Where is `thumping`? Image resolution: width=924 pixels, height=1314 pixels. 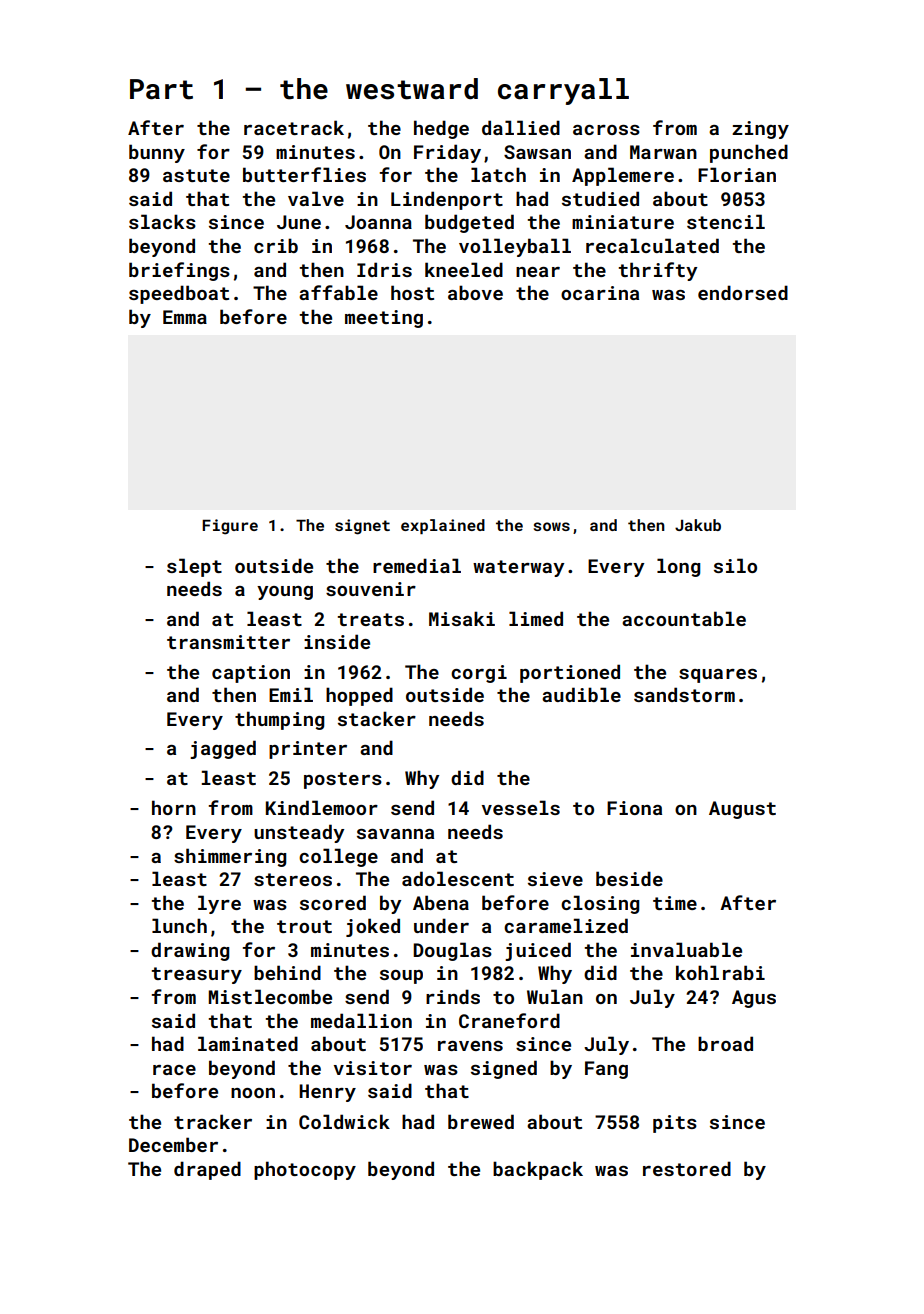 thumping is located at coordinates (279, 720).
